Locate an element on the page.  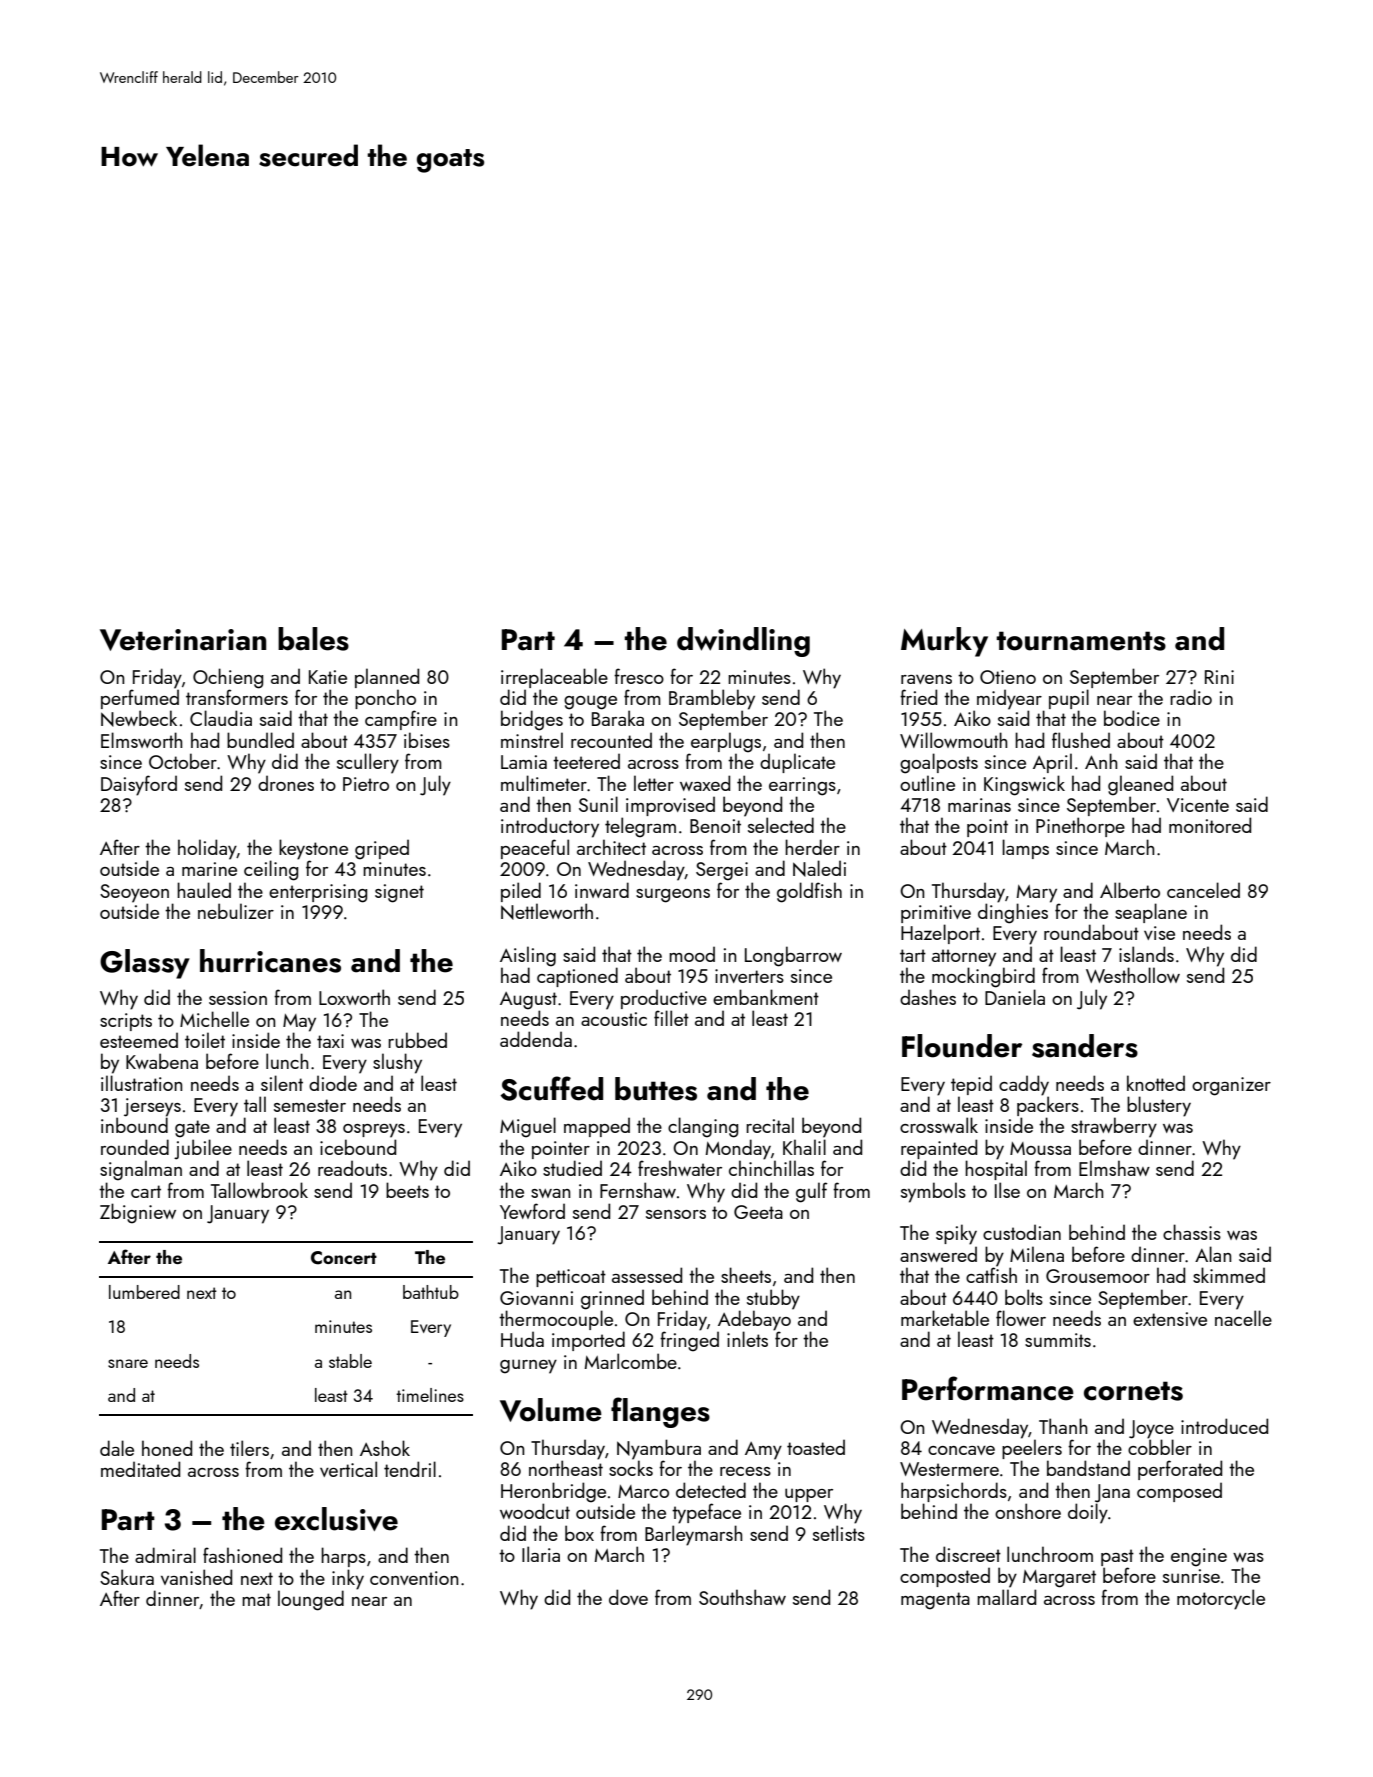
recital is located at coordinates (770, 1125).
